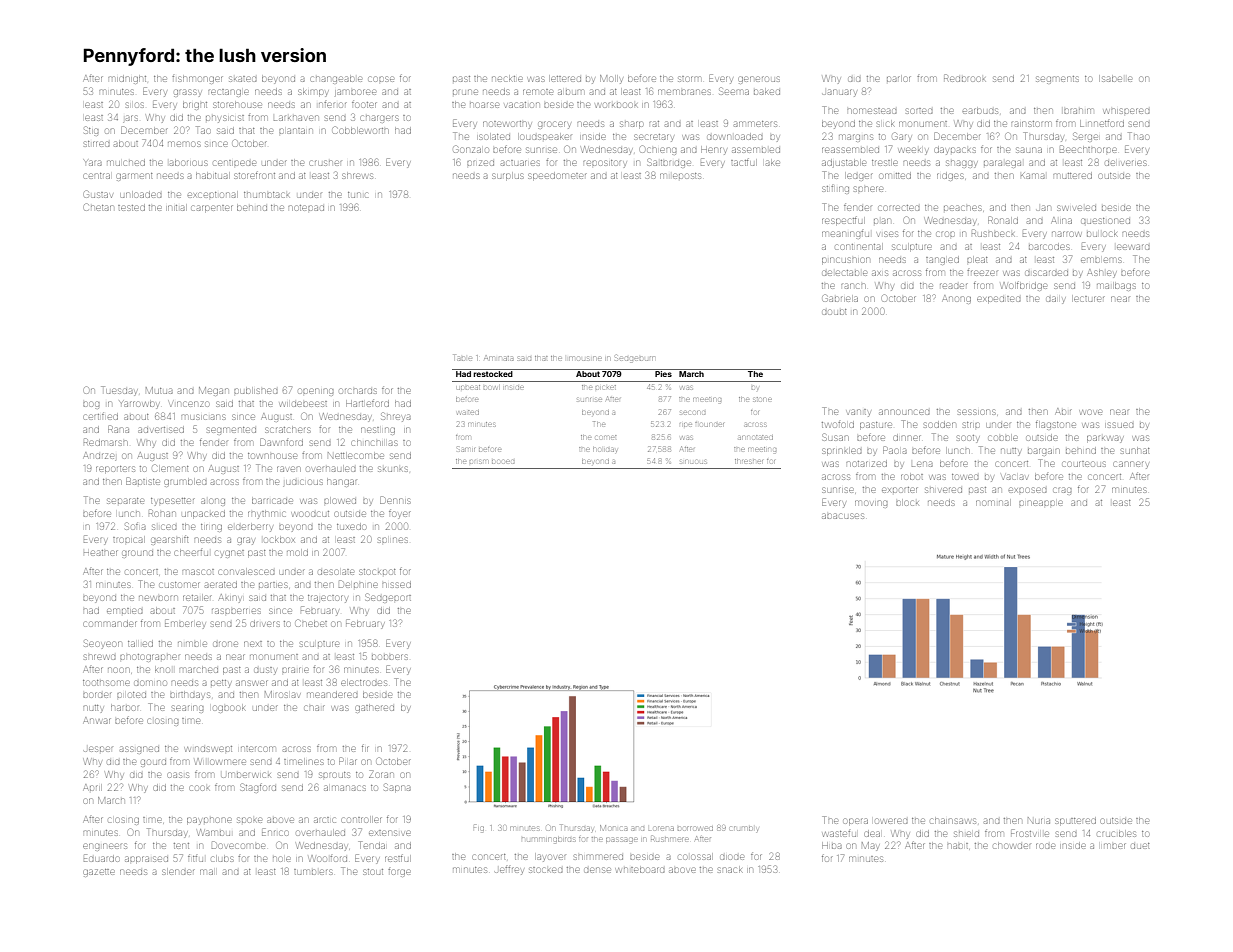 This image has height=952, width=1233. I want to click on Rana, so click(118, 429).
